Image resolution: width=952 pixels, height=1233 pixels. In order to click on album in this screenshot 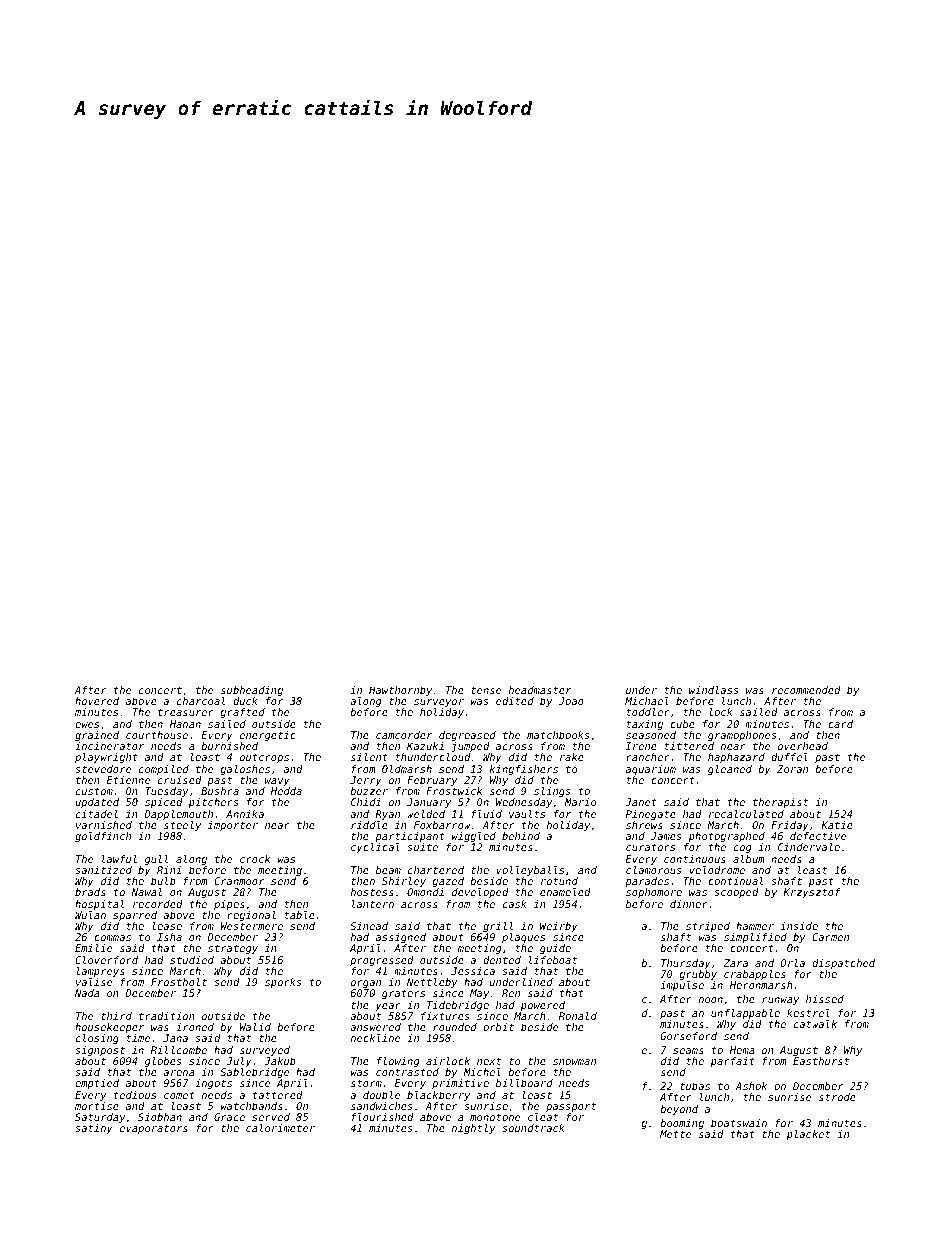, I will do `click(749, 859)`.
